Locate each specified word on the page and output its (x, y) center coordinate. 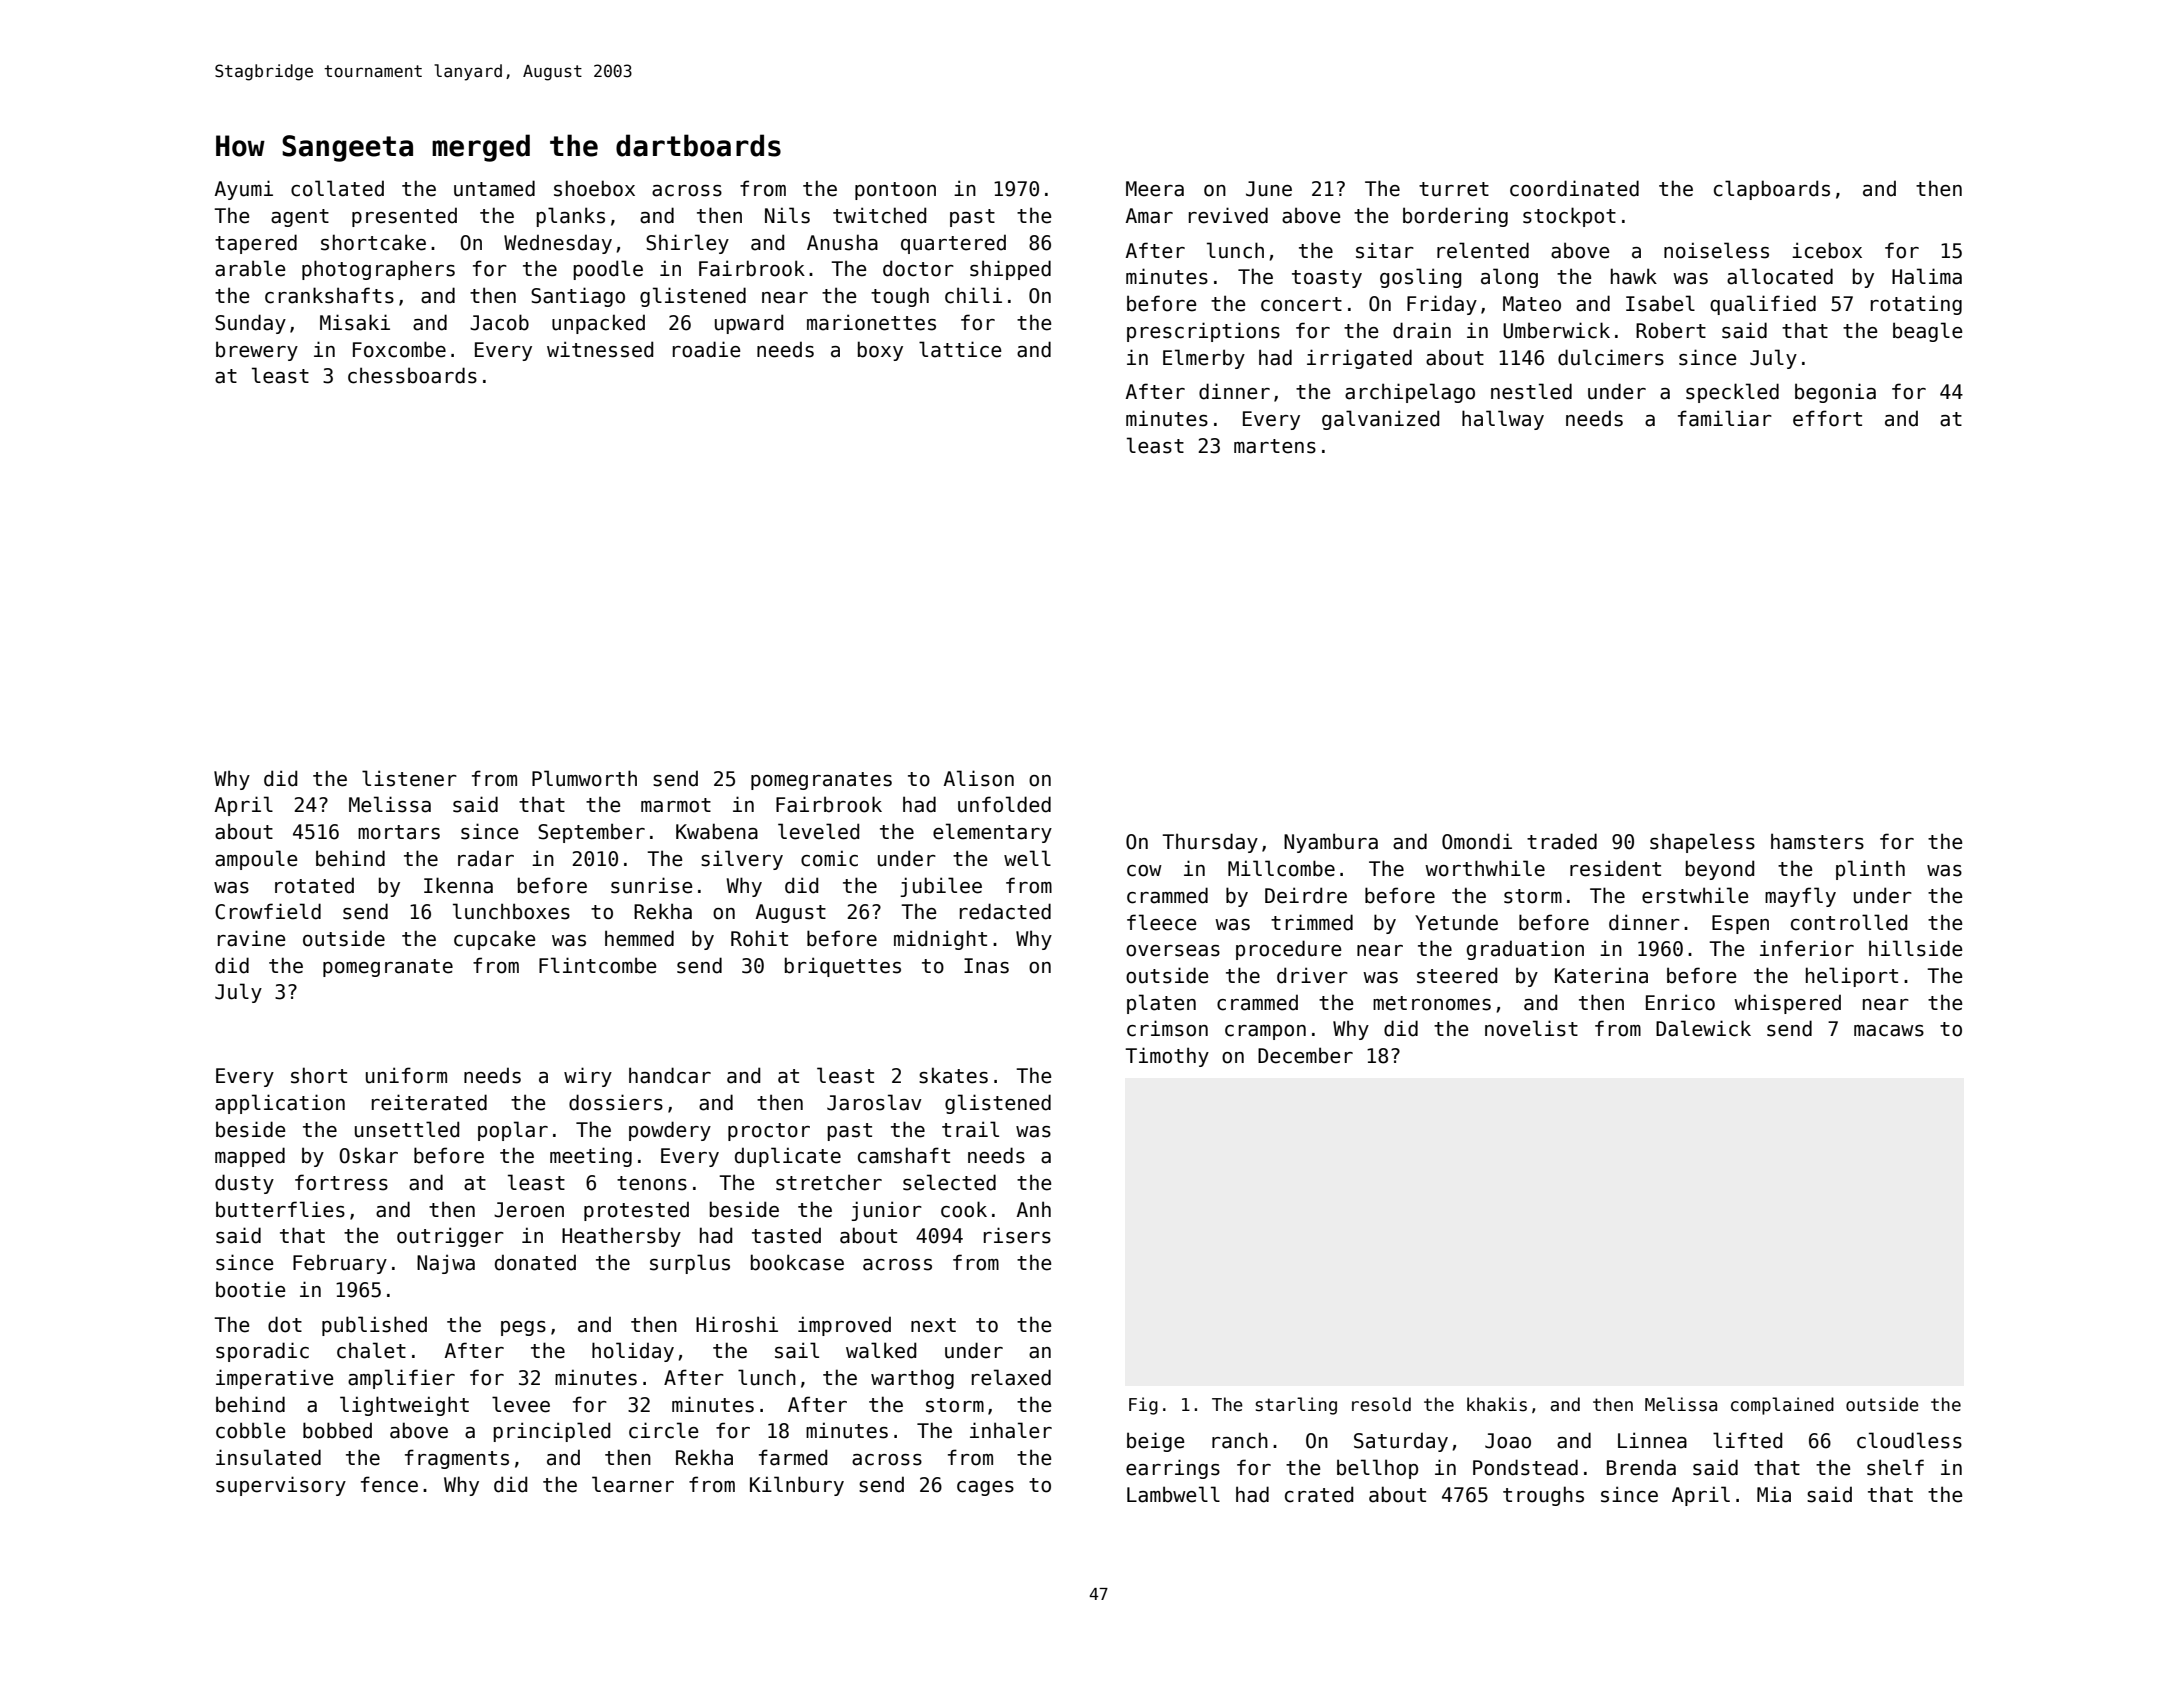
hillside (1916, 948)
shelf (1895, 1467)
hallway (1503, 420)
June (1269, 189)
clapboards (1772, 190)
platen (1161, 1004)
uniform (406, 1075)
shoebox (594, 188)
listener (409, 778)
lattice (960, 349)
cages (985, 1488)
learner (633, 1484)
